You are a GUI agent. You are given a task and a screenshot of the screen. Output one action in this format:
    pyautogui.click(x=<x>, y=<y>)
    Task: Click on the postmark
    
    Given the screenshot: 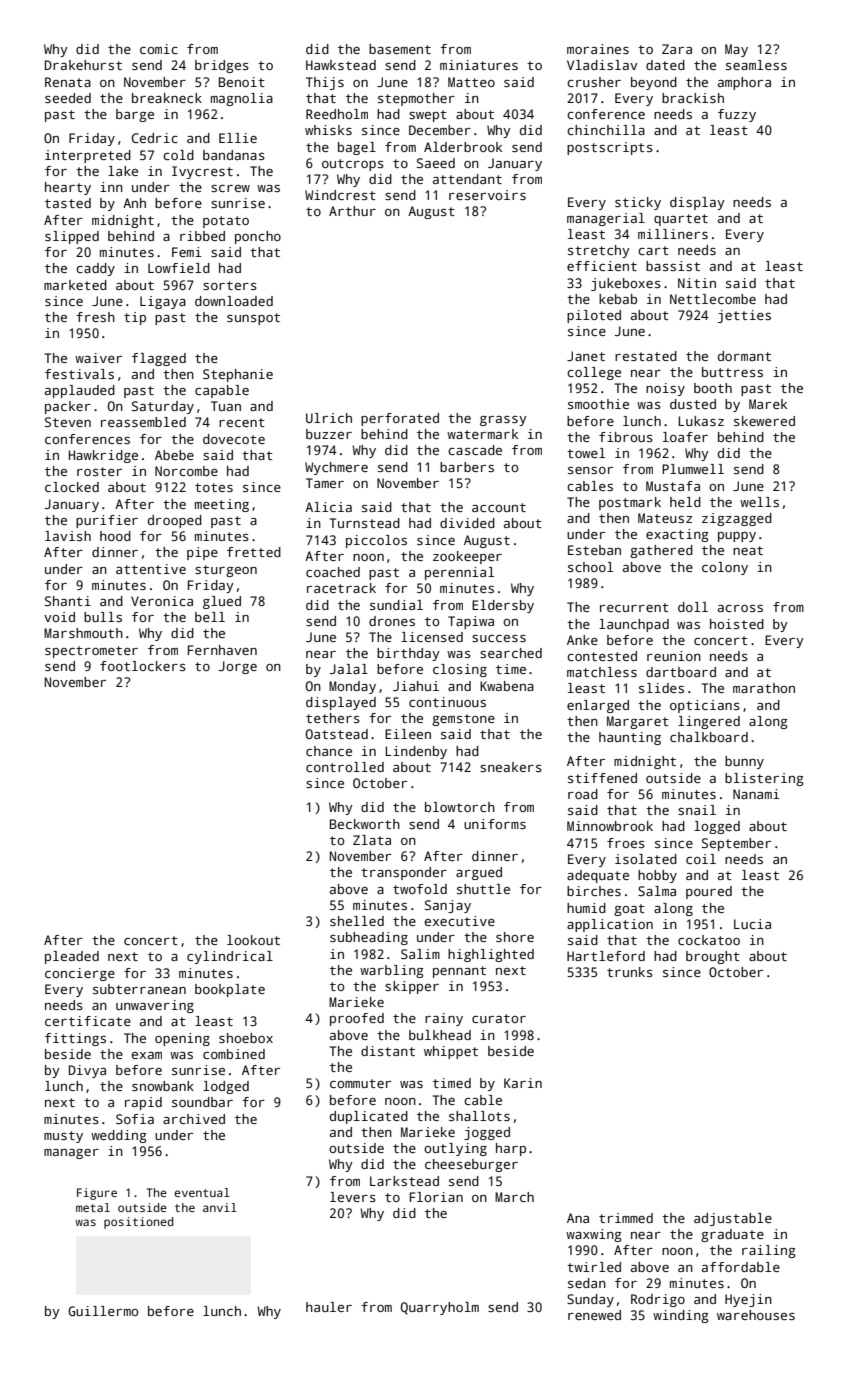 What is the action you would take?
    pyautogui.click(x=630, y=503)
